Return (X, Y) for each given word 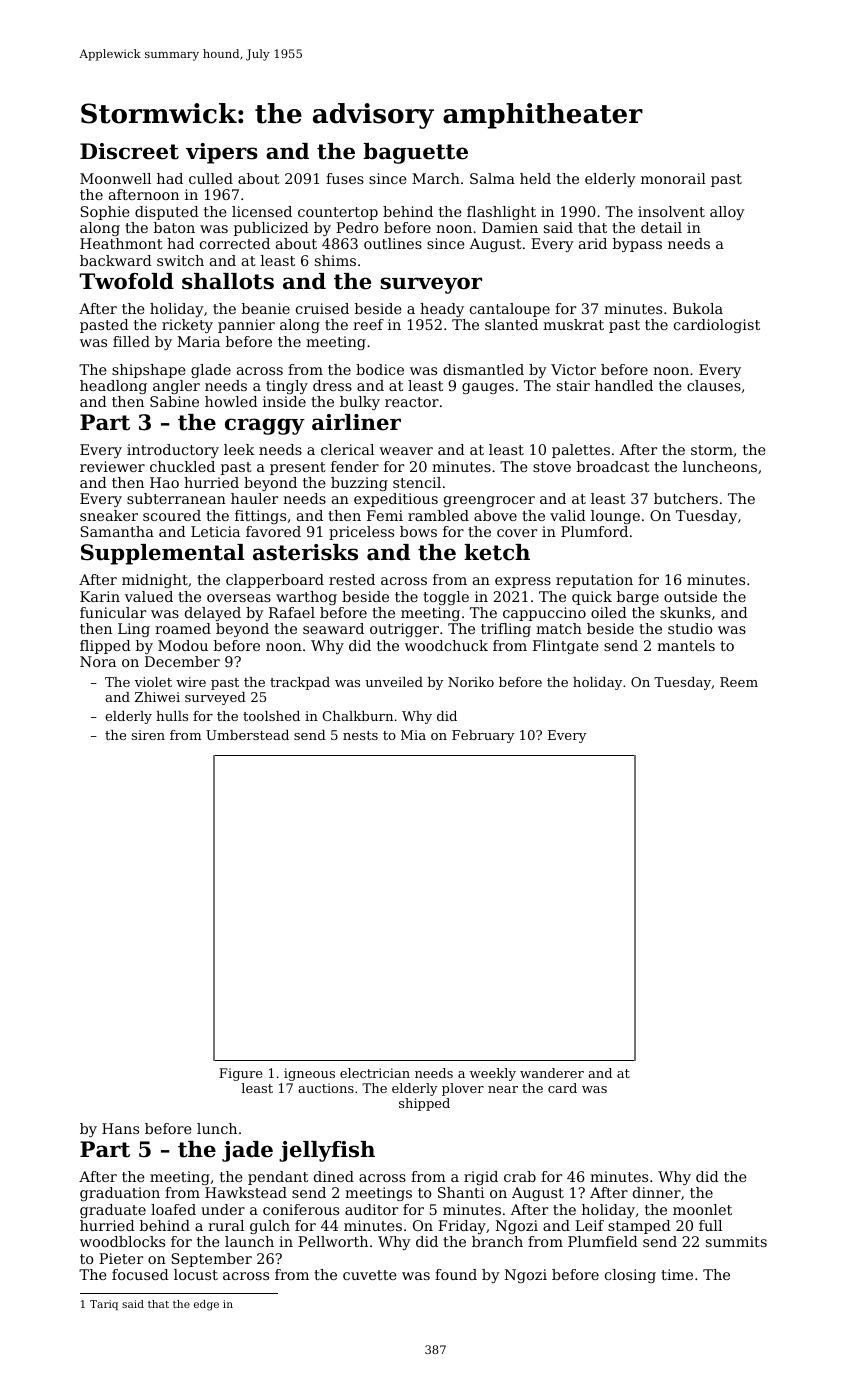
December (182, 661)
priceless (361, 533)
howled (231, 401)
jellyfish (327, 1151)
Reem (739, 682)
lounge (615, 517)
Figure (240, 1074)
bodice (380, 369)
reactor (412, 402)
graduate (113, 1211)
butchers (686, 498)
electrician (375, 1073)
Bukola (698, 308)
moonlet (702, 1209)
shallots (228, 281)
